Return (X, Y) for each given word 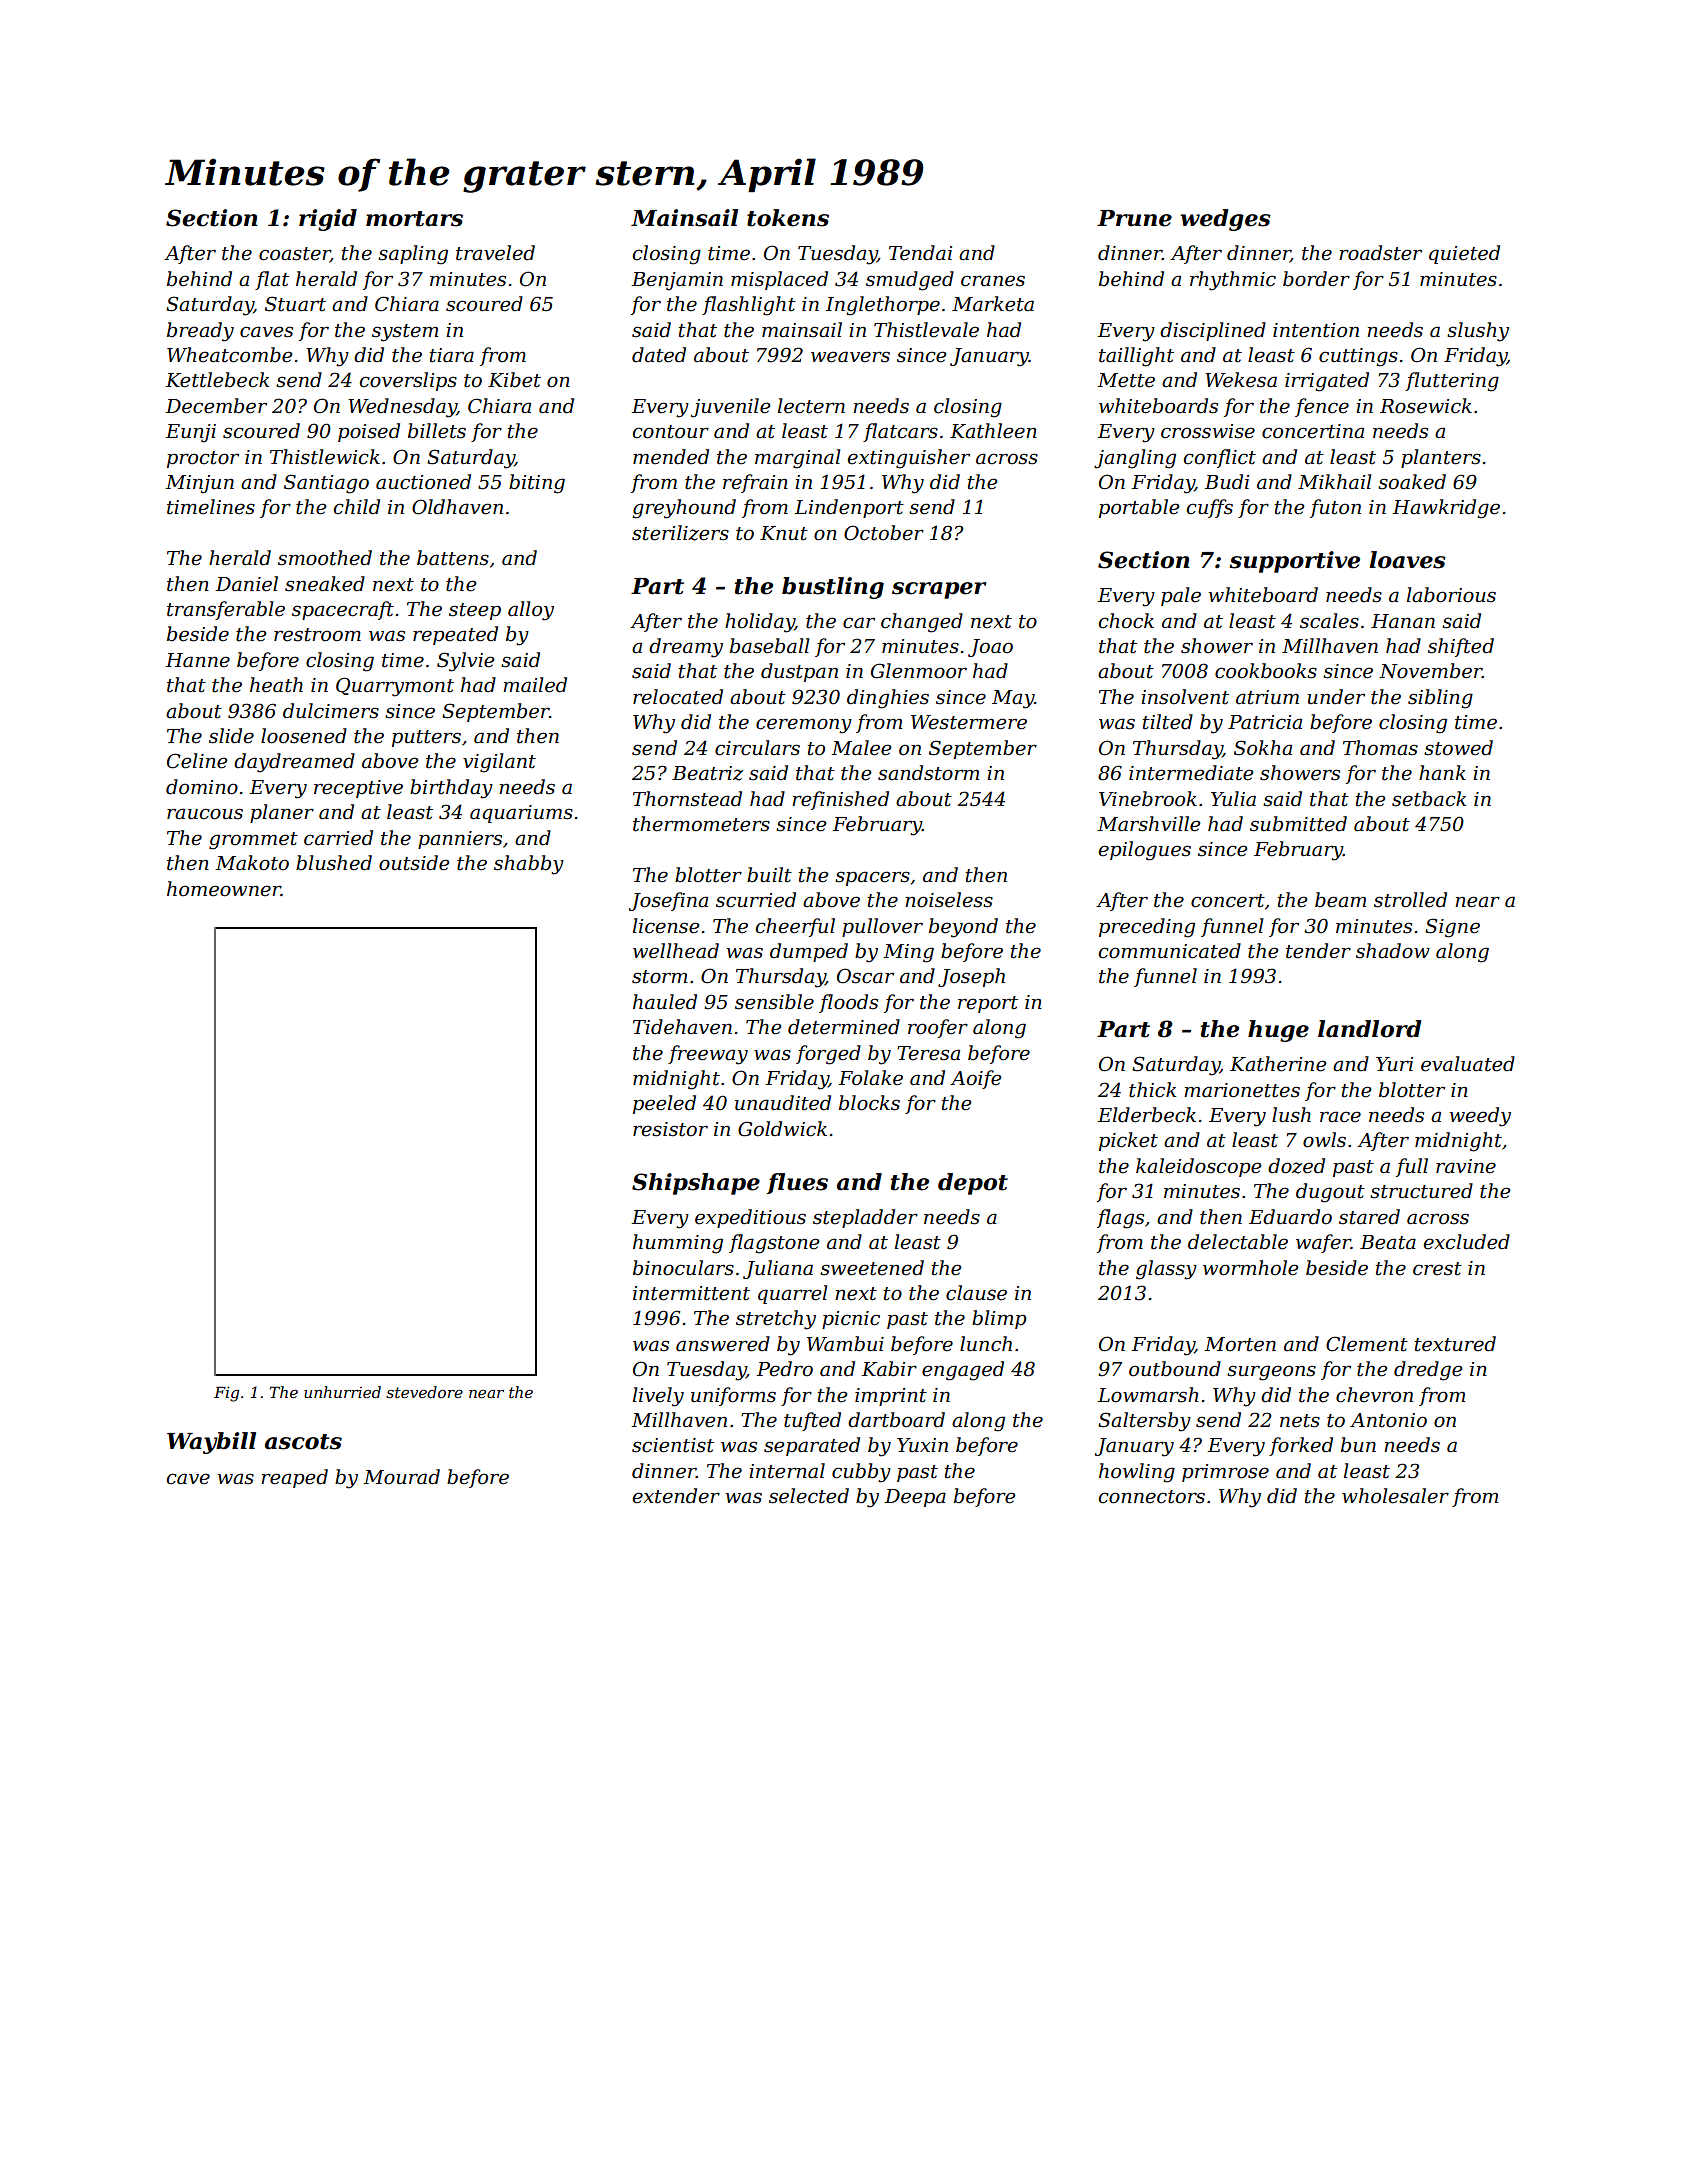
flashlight (749, 306)
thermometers (701, 824)
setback (1429, 799)
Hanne (197, 660)
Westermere (969, 722)
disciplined (1213, 331)
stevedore (424, 1392)
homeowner (224, 889)
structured (1421, 1191)
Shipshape (696, 1184)
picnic (851, 1320)
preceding (1147, 928)
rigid (328, 220)
